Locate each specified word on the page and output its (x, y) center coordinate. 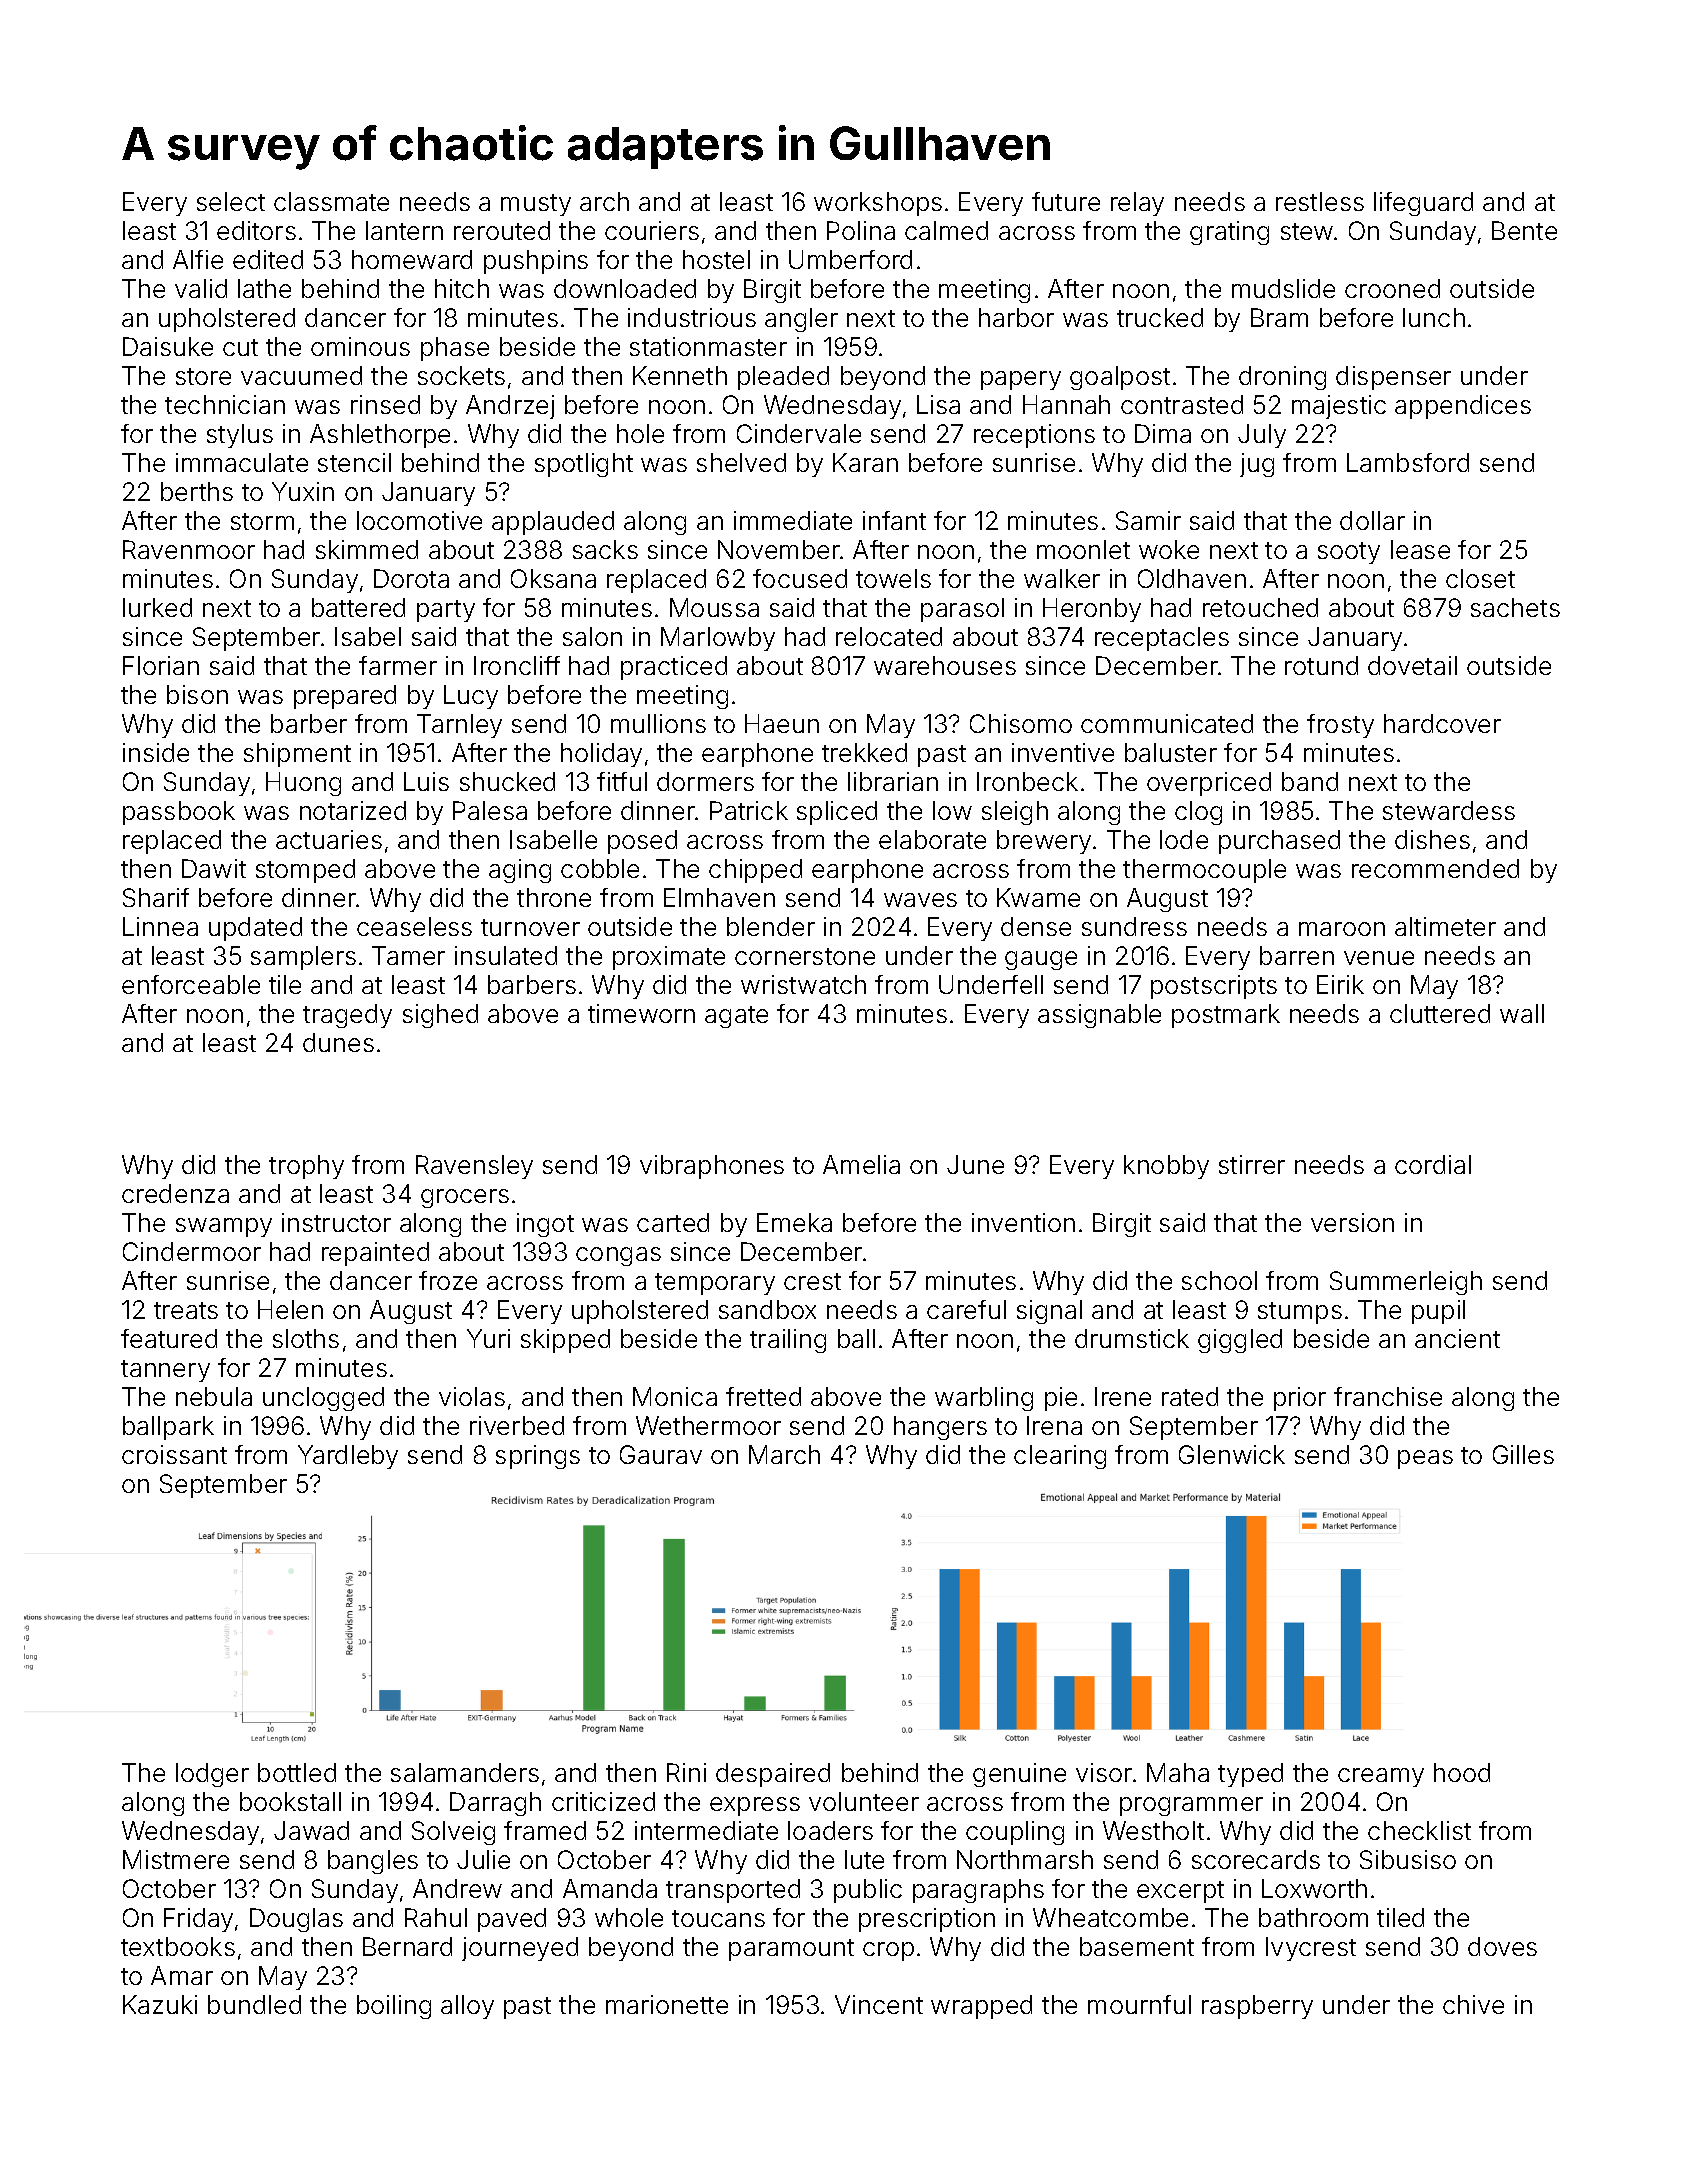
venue (1379, 958)
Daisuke (168, 346)
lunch (1434, 317)
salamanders (465, 1772)
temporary (715, 1284)
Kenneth (680, 375)
